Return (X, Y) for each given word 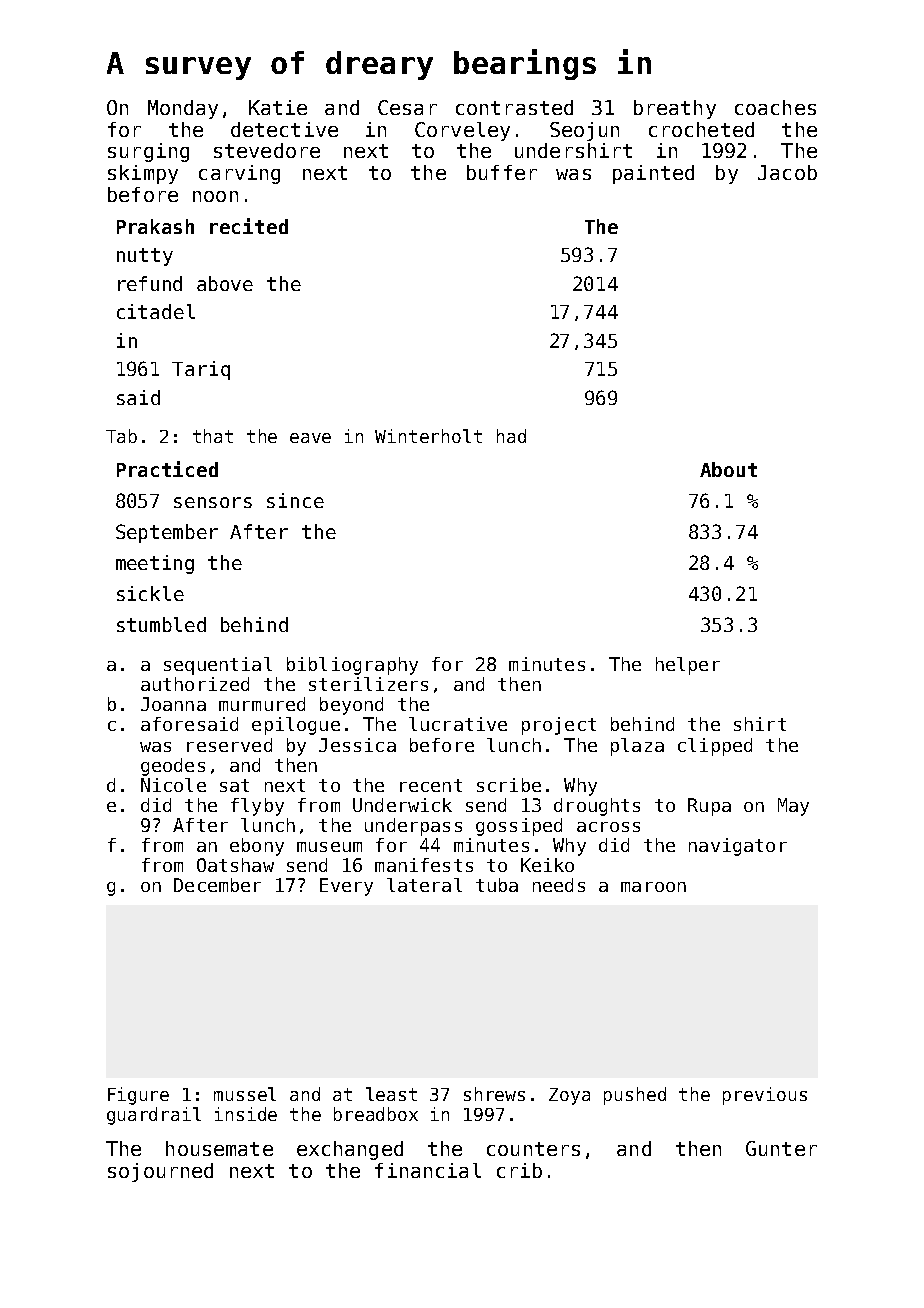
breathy (675, 109)
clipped (715, 747)
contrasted (514, 107)
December (217, 885)
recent (431, 785)
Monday (183, 109)
